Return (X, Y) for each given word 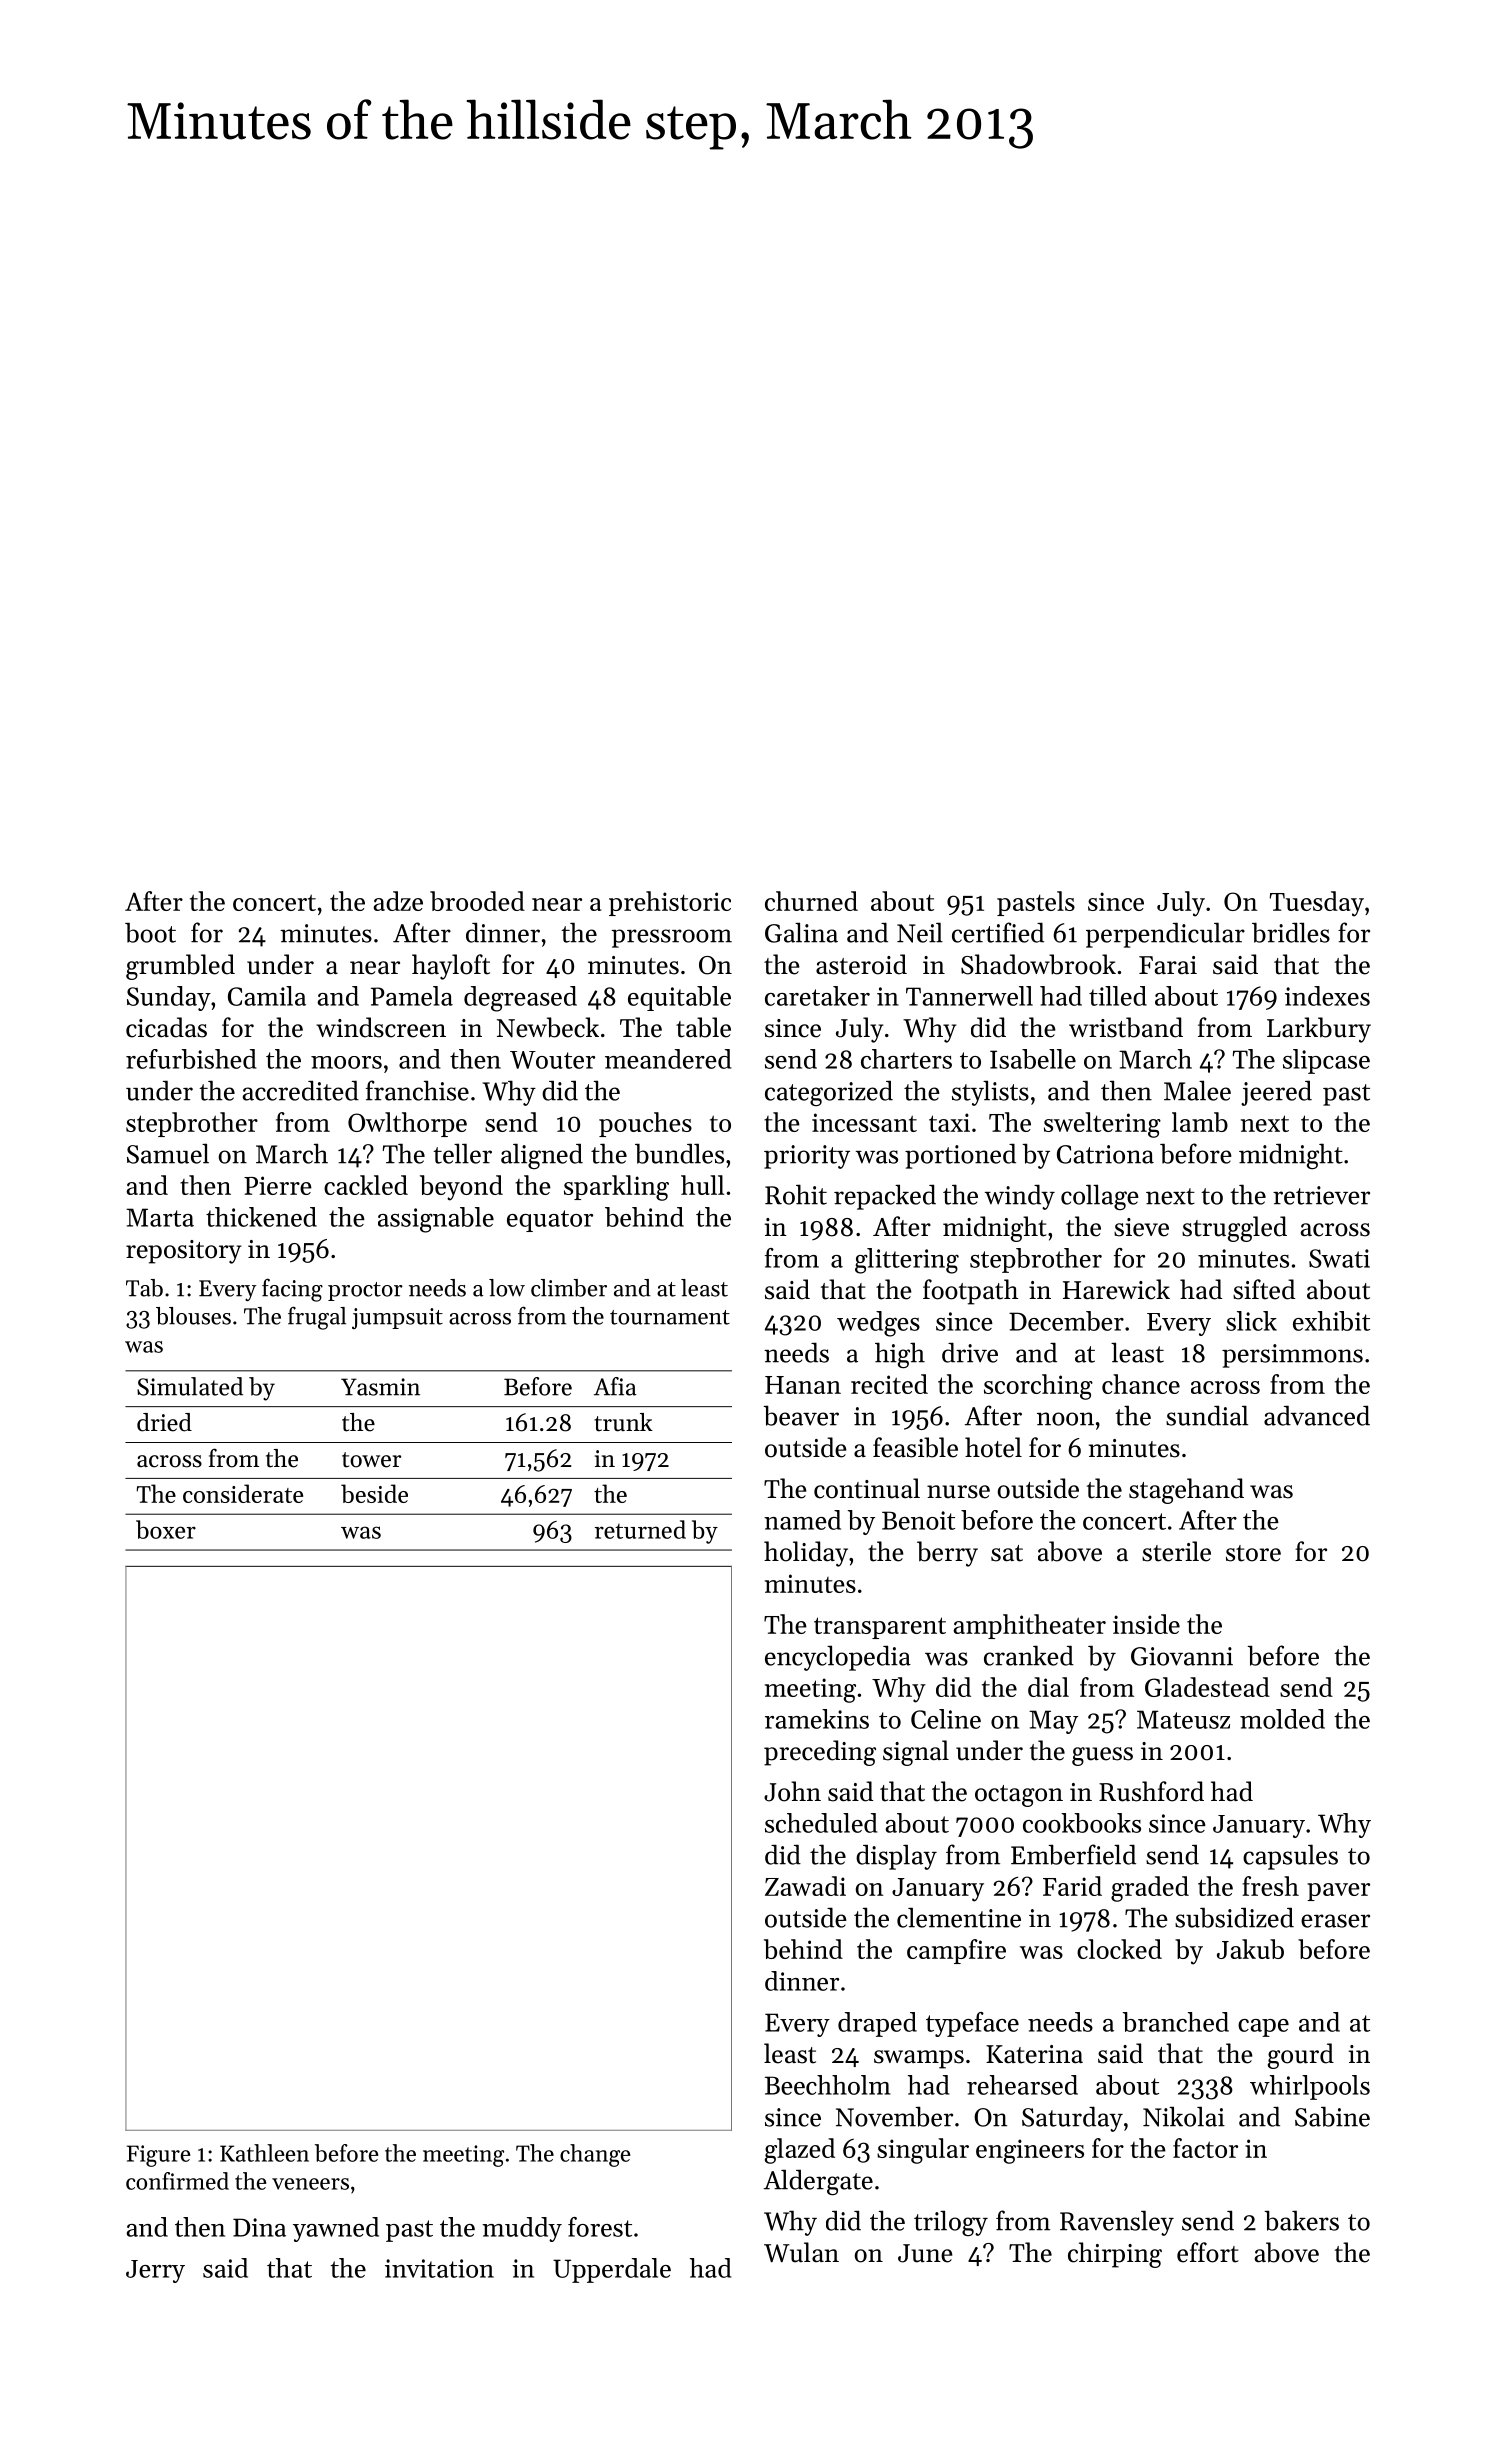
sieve (1141, 1227)
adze (398, 901)
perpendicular (1165, 935)
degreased (520, 999)
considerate (243, 1493)
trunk (623, 1422)
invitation (439, 2268)
